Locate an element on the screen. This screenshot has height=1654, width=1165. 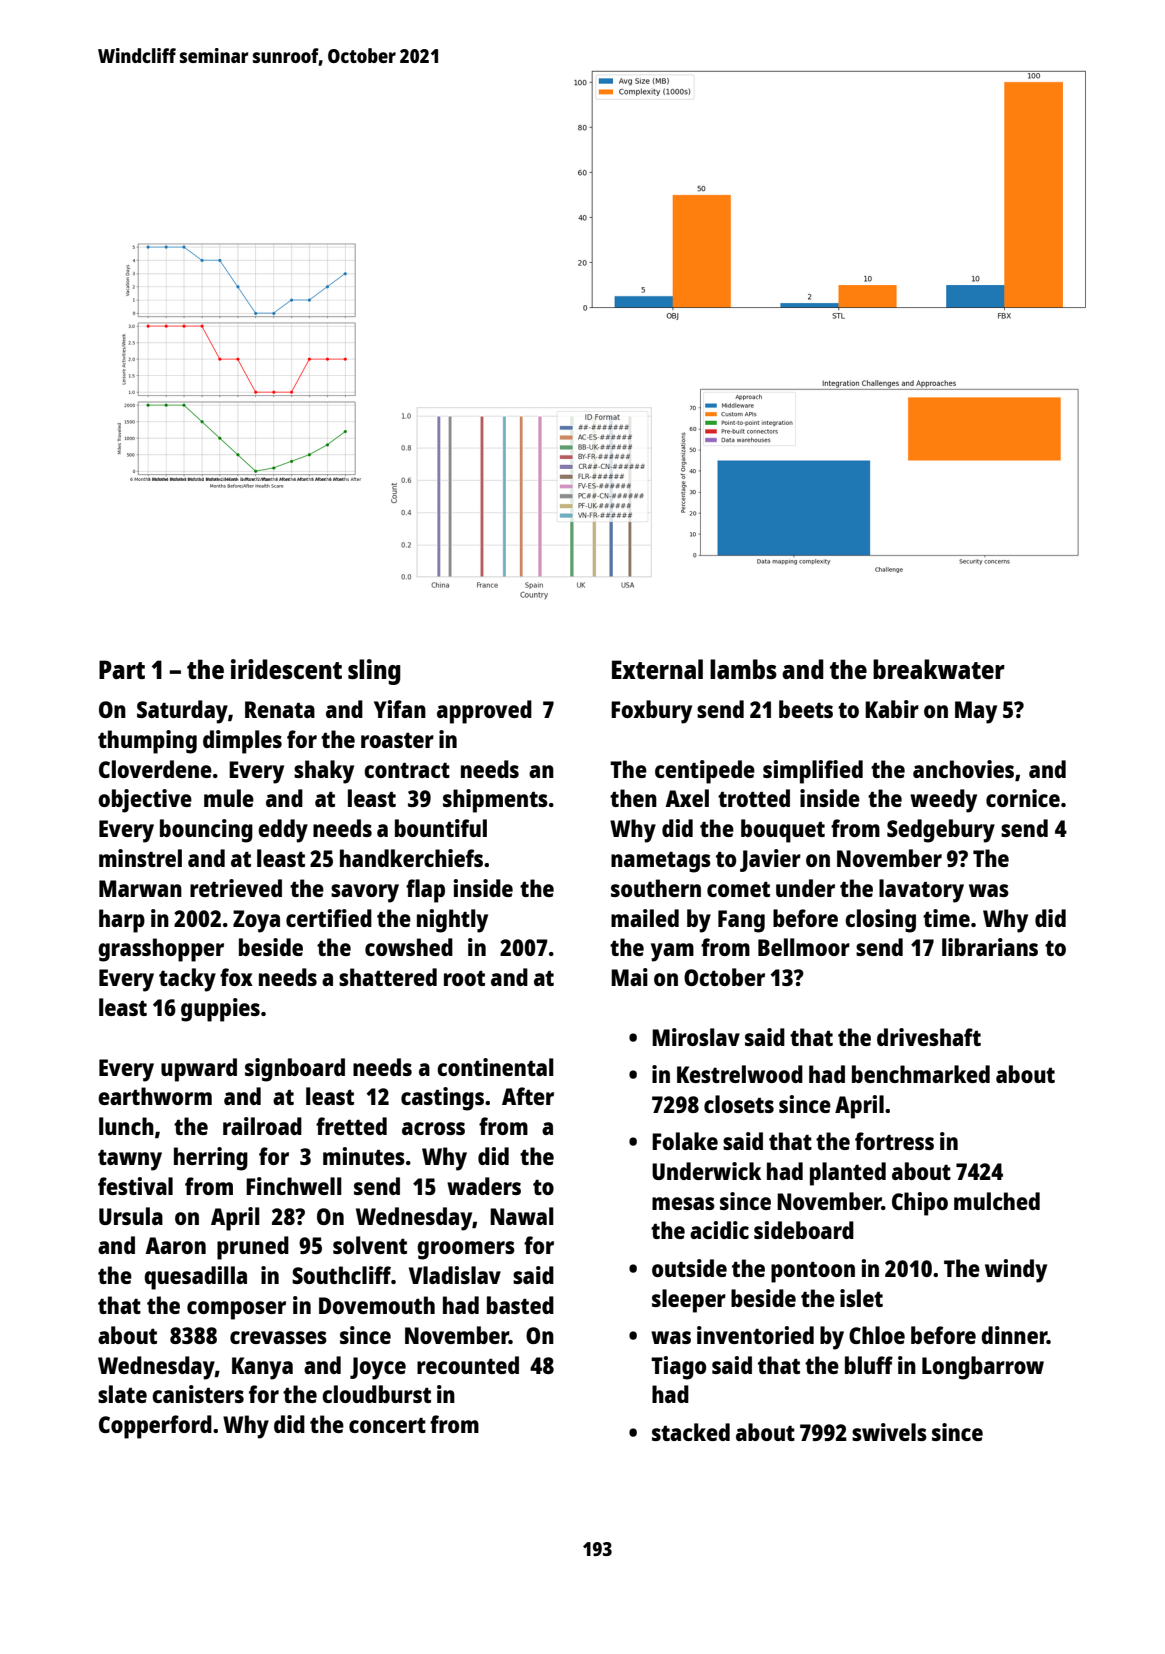
slate is located at coordinates (122, 1394).
